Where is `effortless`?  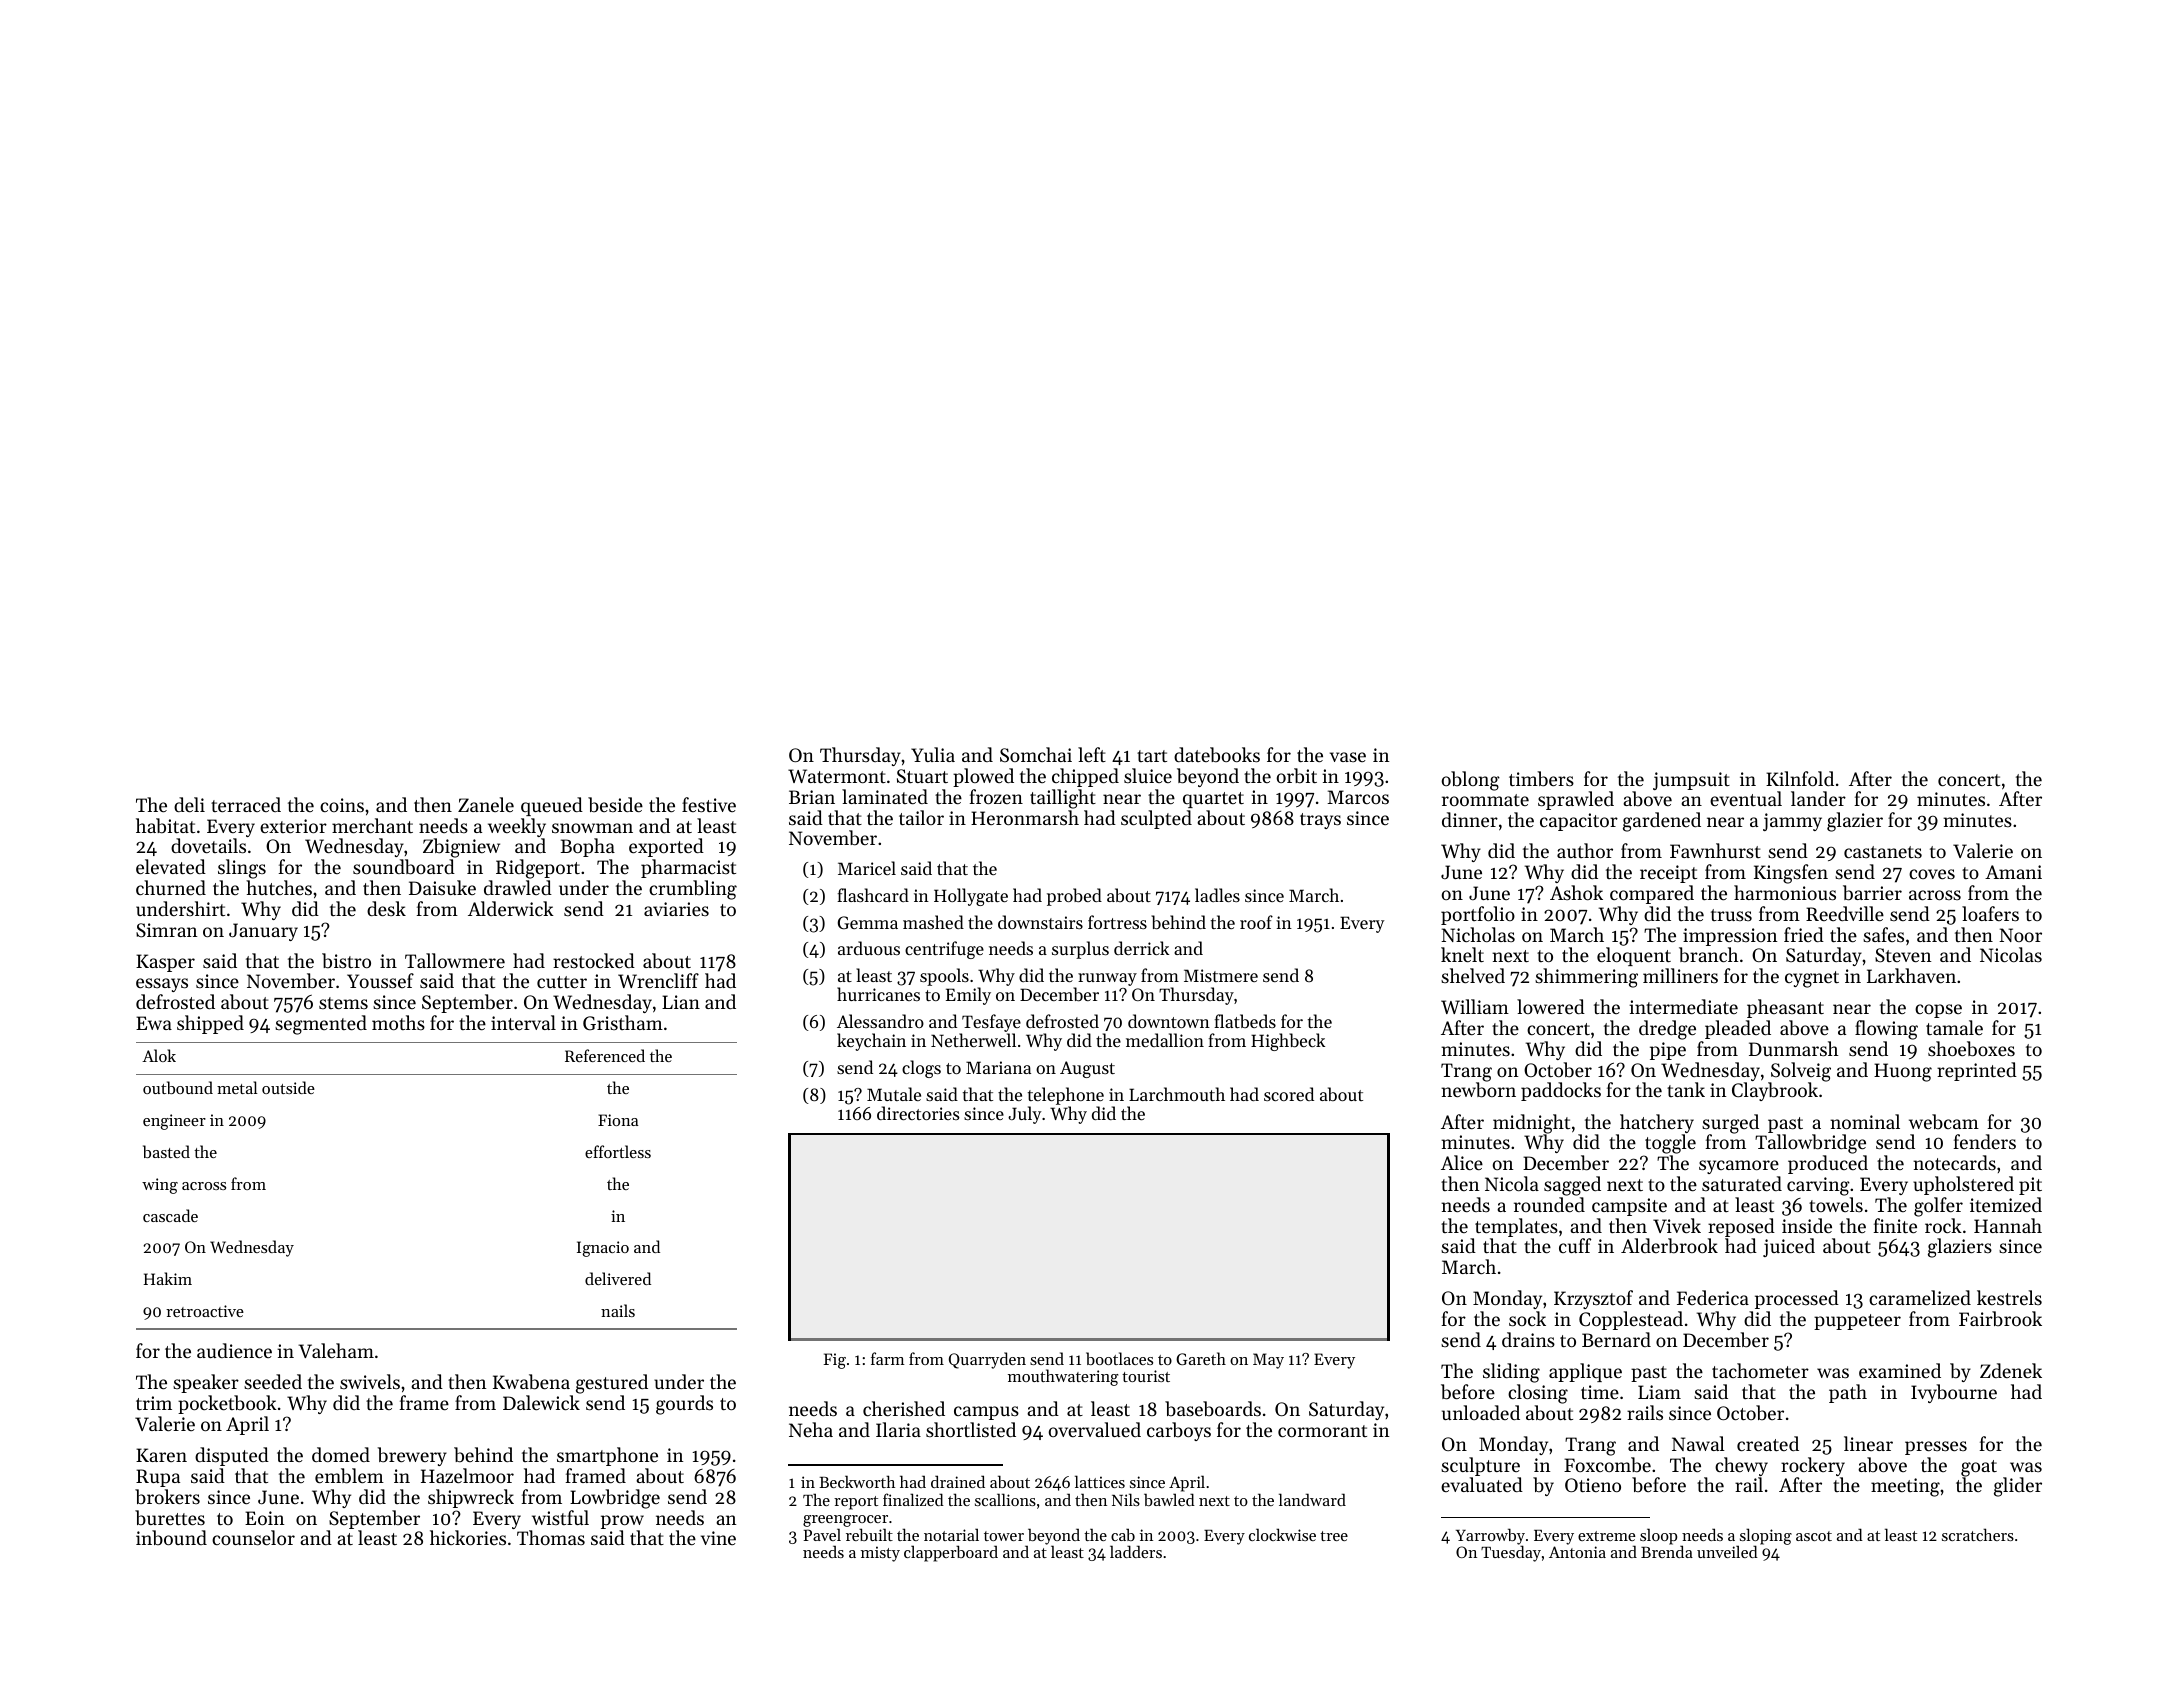 effortless is located at coordinates (618, 1151).
